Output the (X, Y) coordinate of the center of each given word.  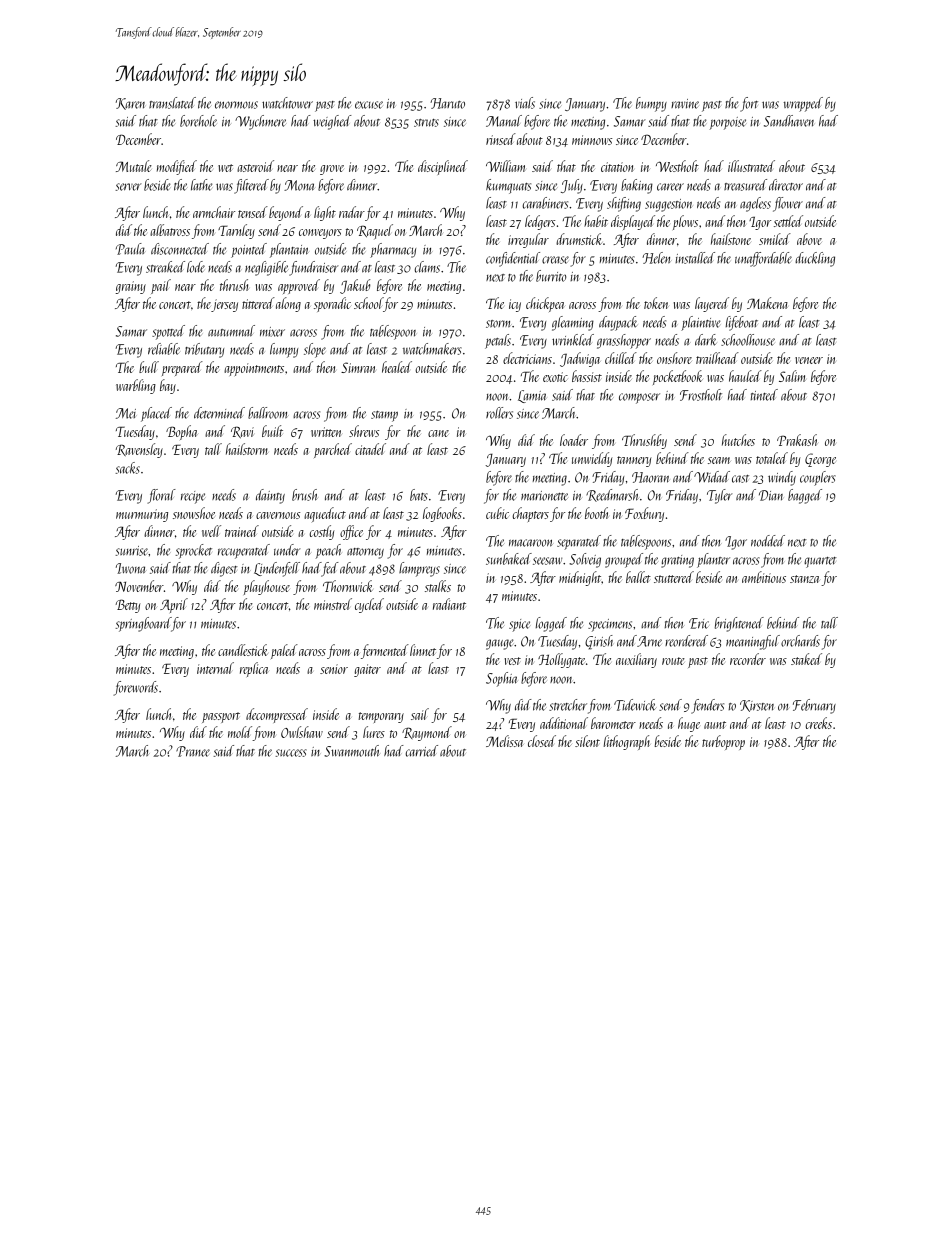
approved (299, 286)
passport (221, 717)
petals (498, 341)
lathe (201, 185)
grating (677, 561)
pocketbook (678, 377)
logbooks (442, 514)
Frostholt (701, 395)
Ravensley (139, 450)
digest (224, 569)
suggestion (668, 205)
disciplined (443, 167)
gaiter (367, 670)
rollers (499, 413)
